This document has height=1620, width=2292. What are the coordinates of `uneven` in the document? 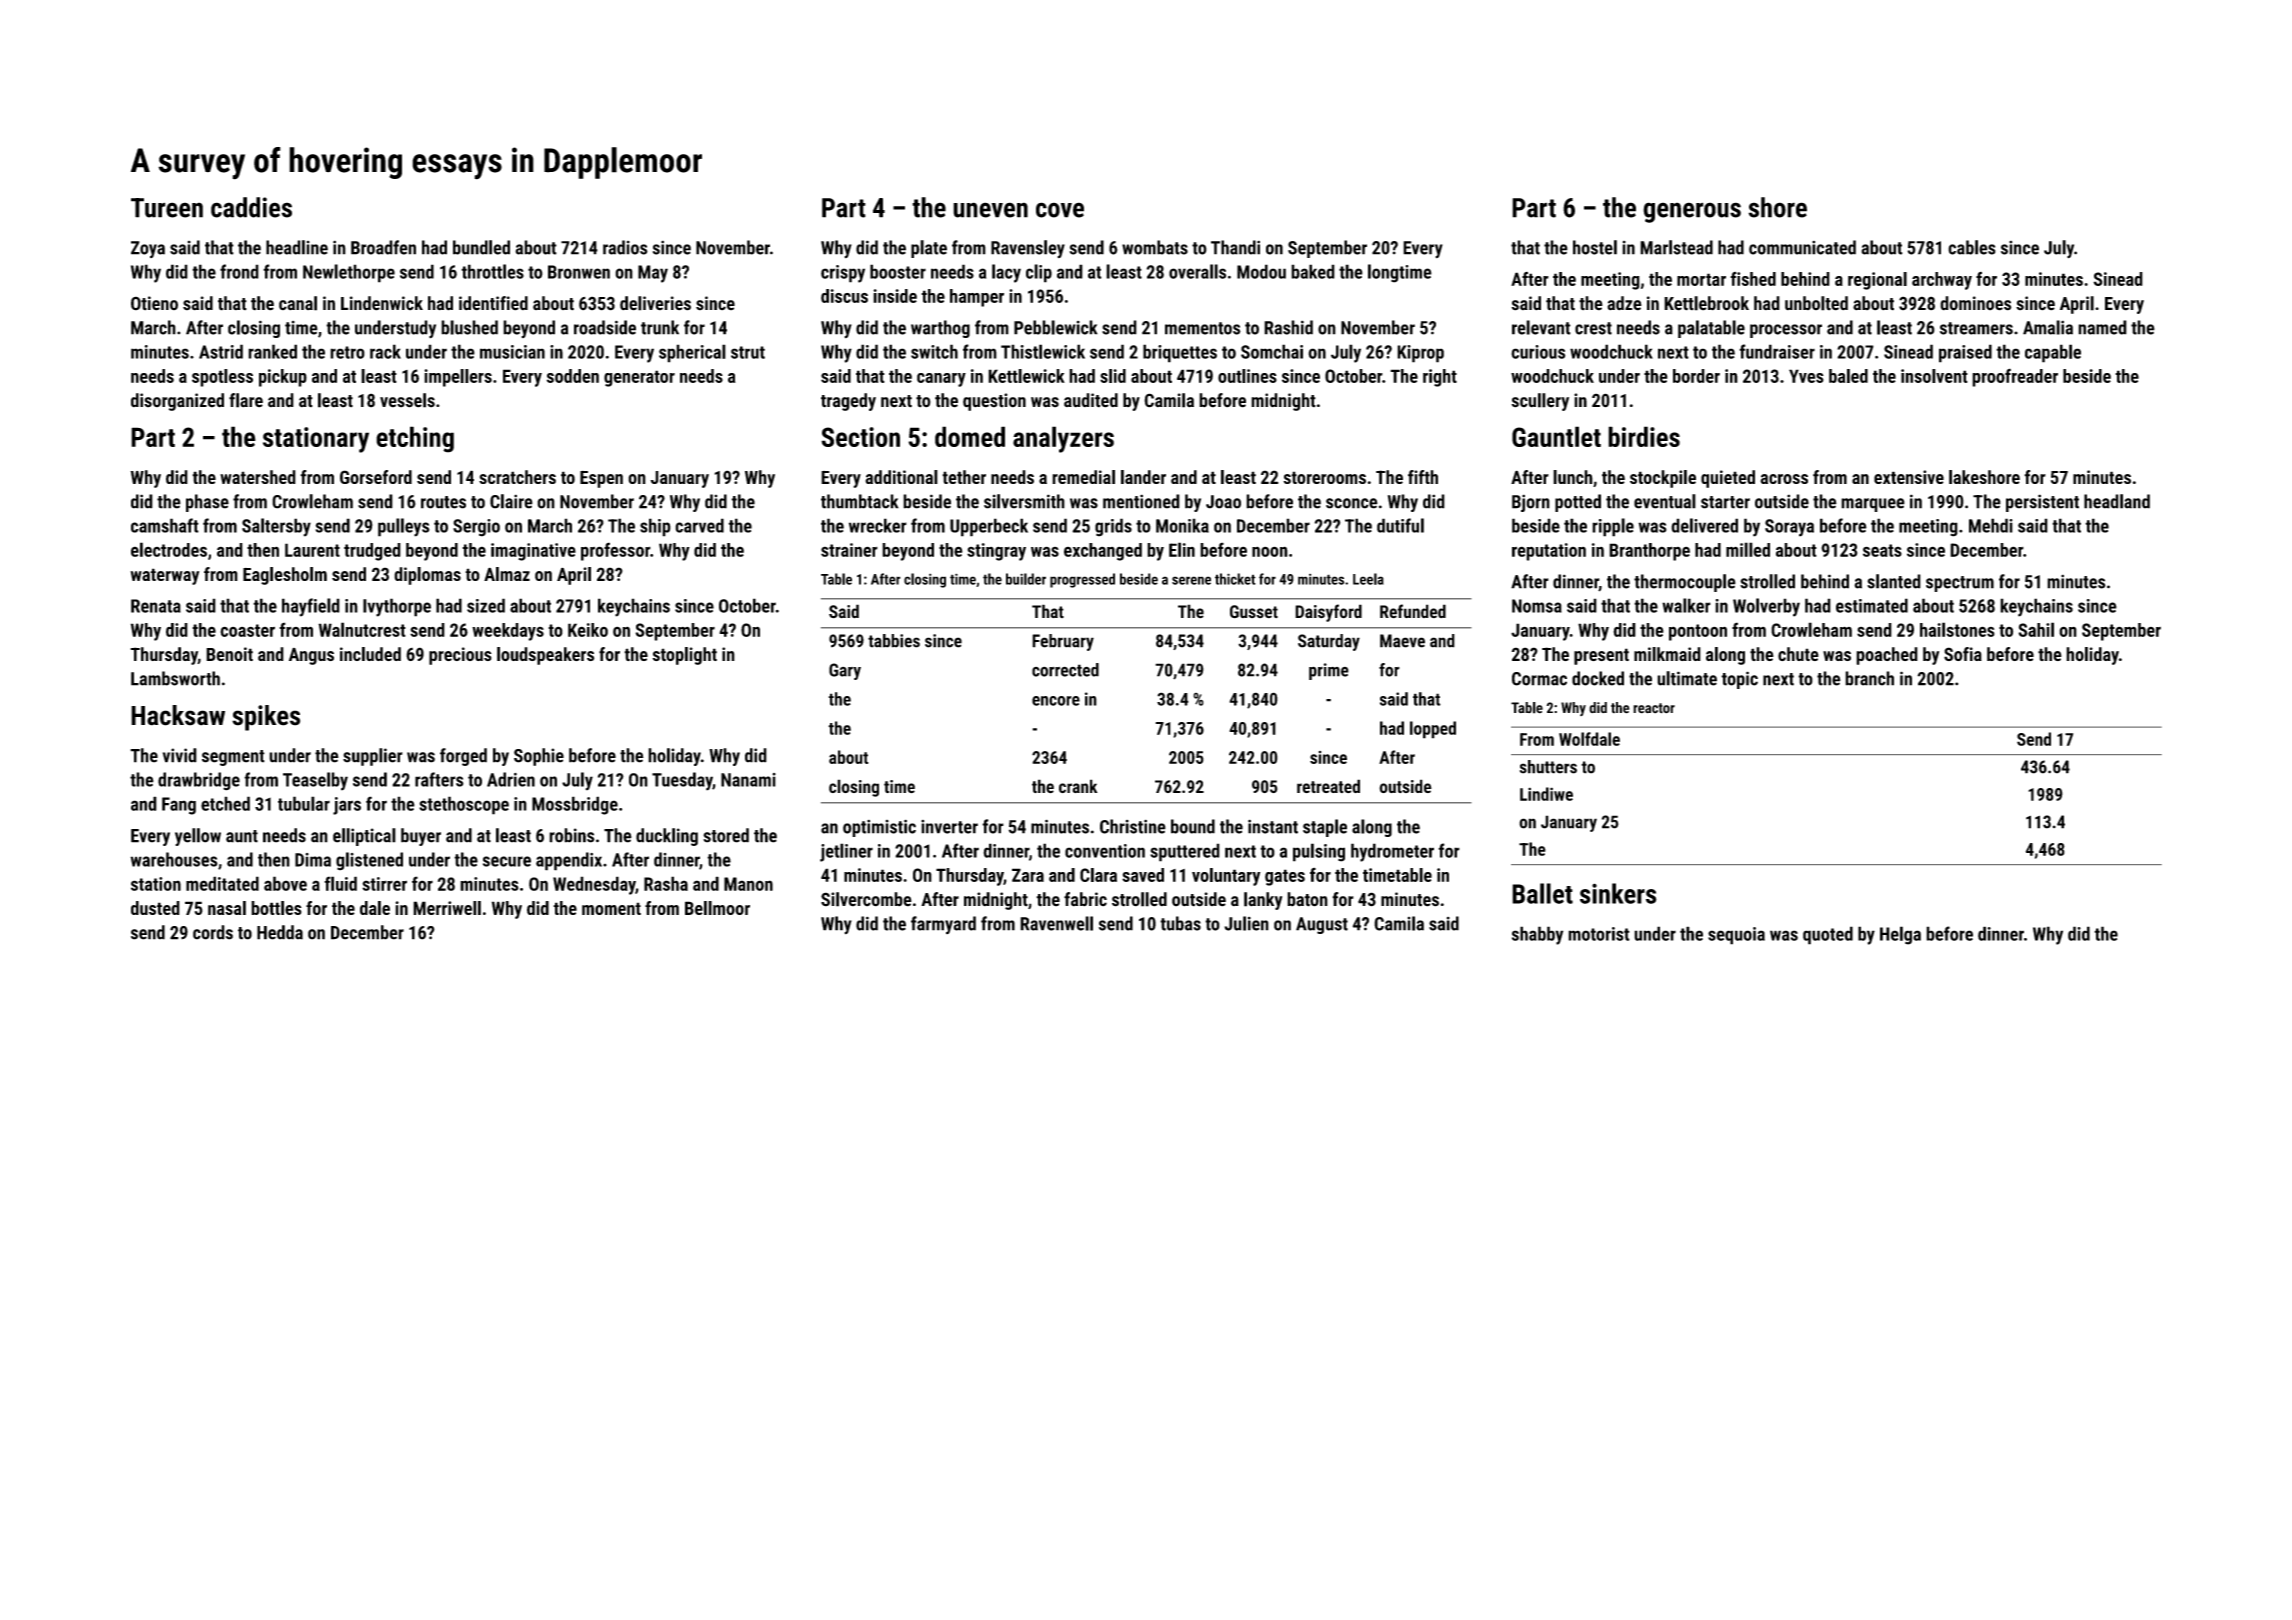 It's located at (990, 210).
